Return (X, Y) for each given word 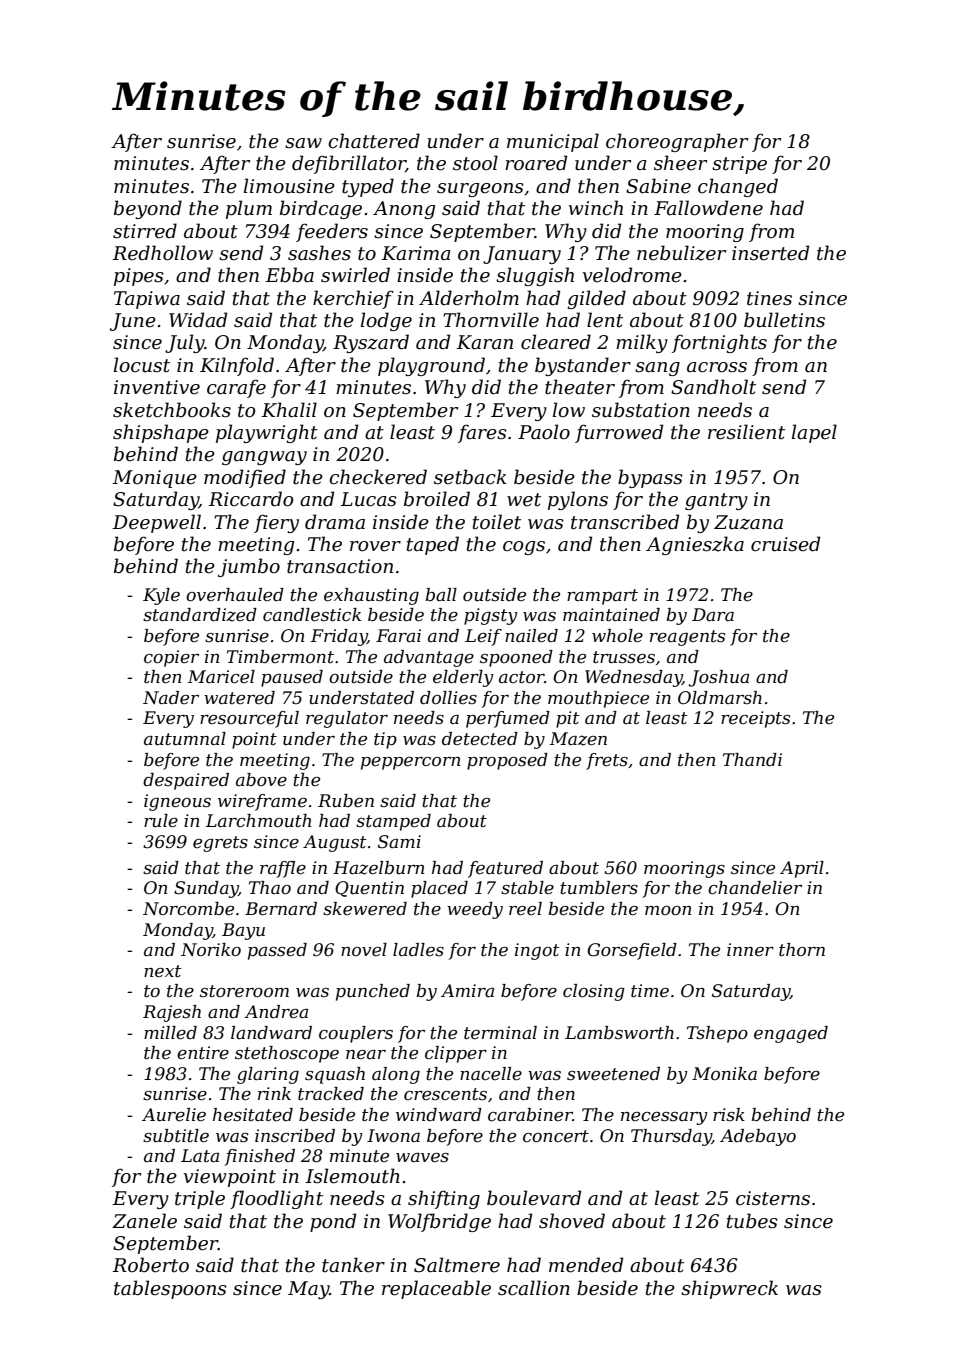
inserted (770, 253)
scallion (534, 1288)
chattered (374, 141)
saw (303, 143)
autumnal (185, 738)
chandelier (755, 888)
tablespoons (170, 1289)
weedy (475, 910)
